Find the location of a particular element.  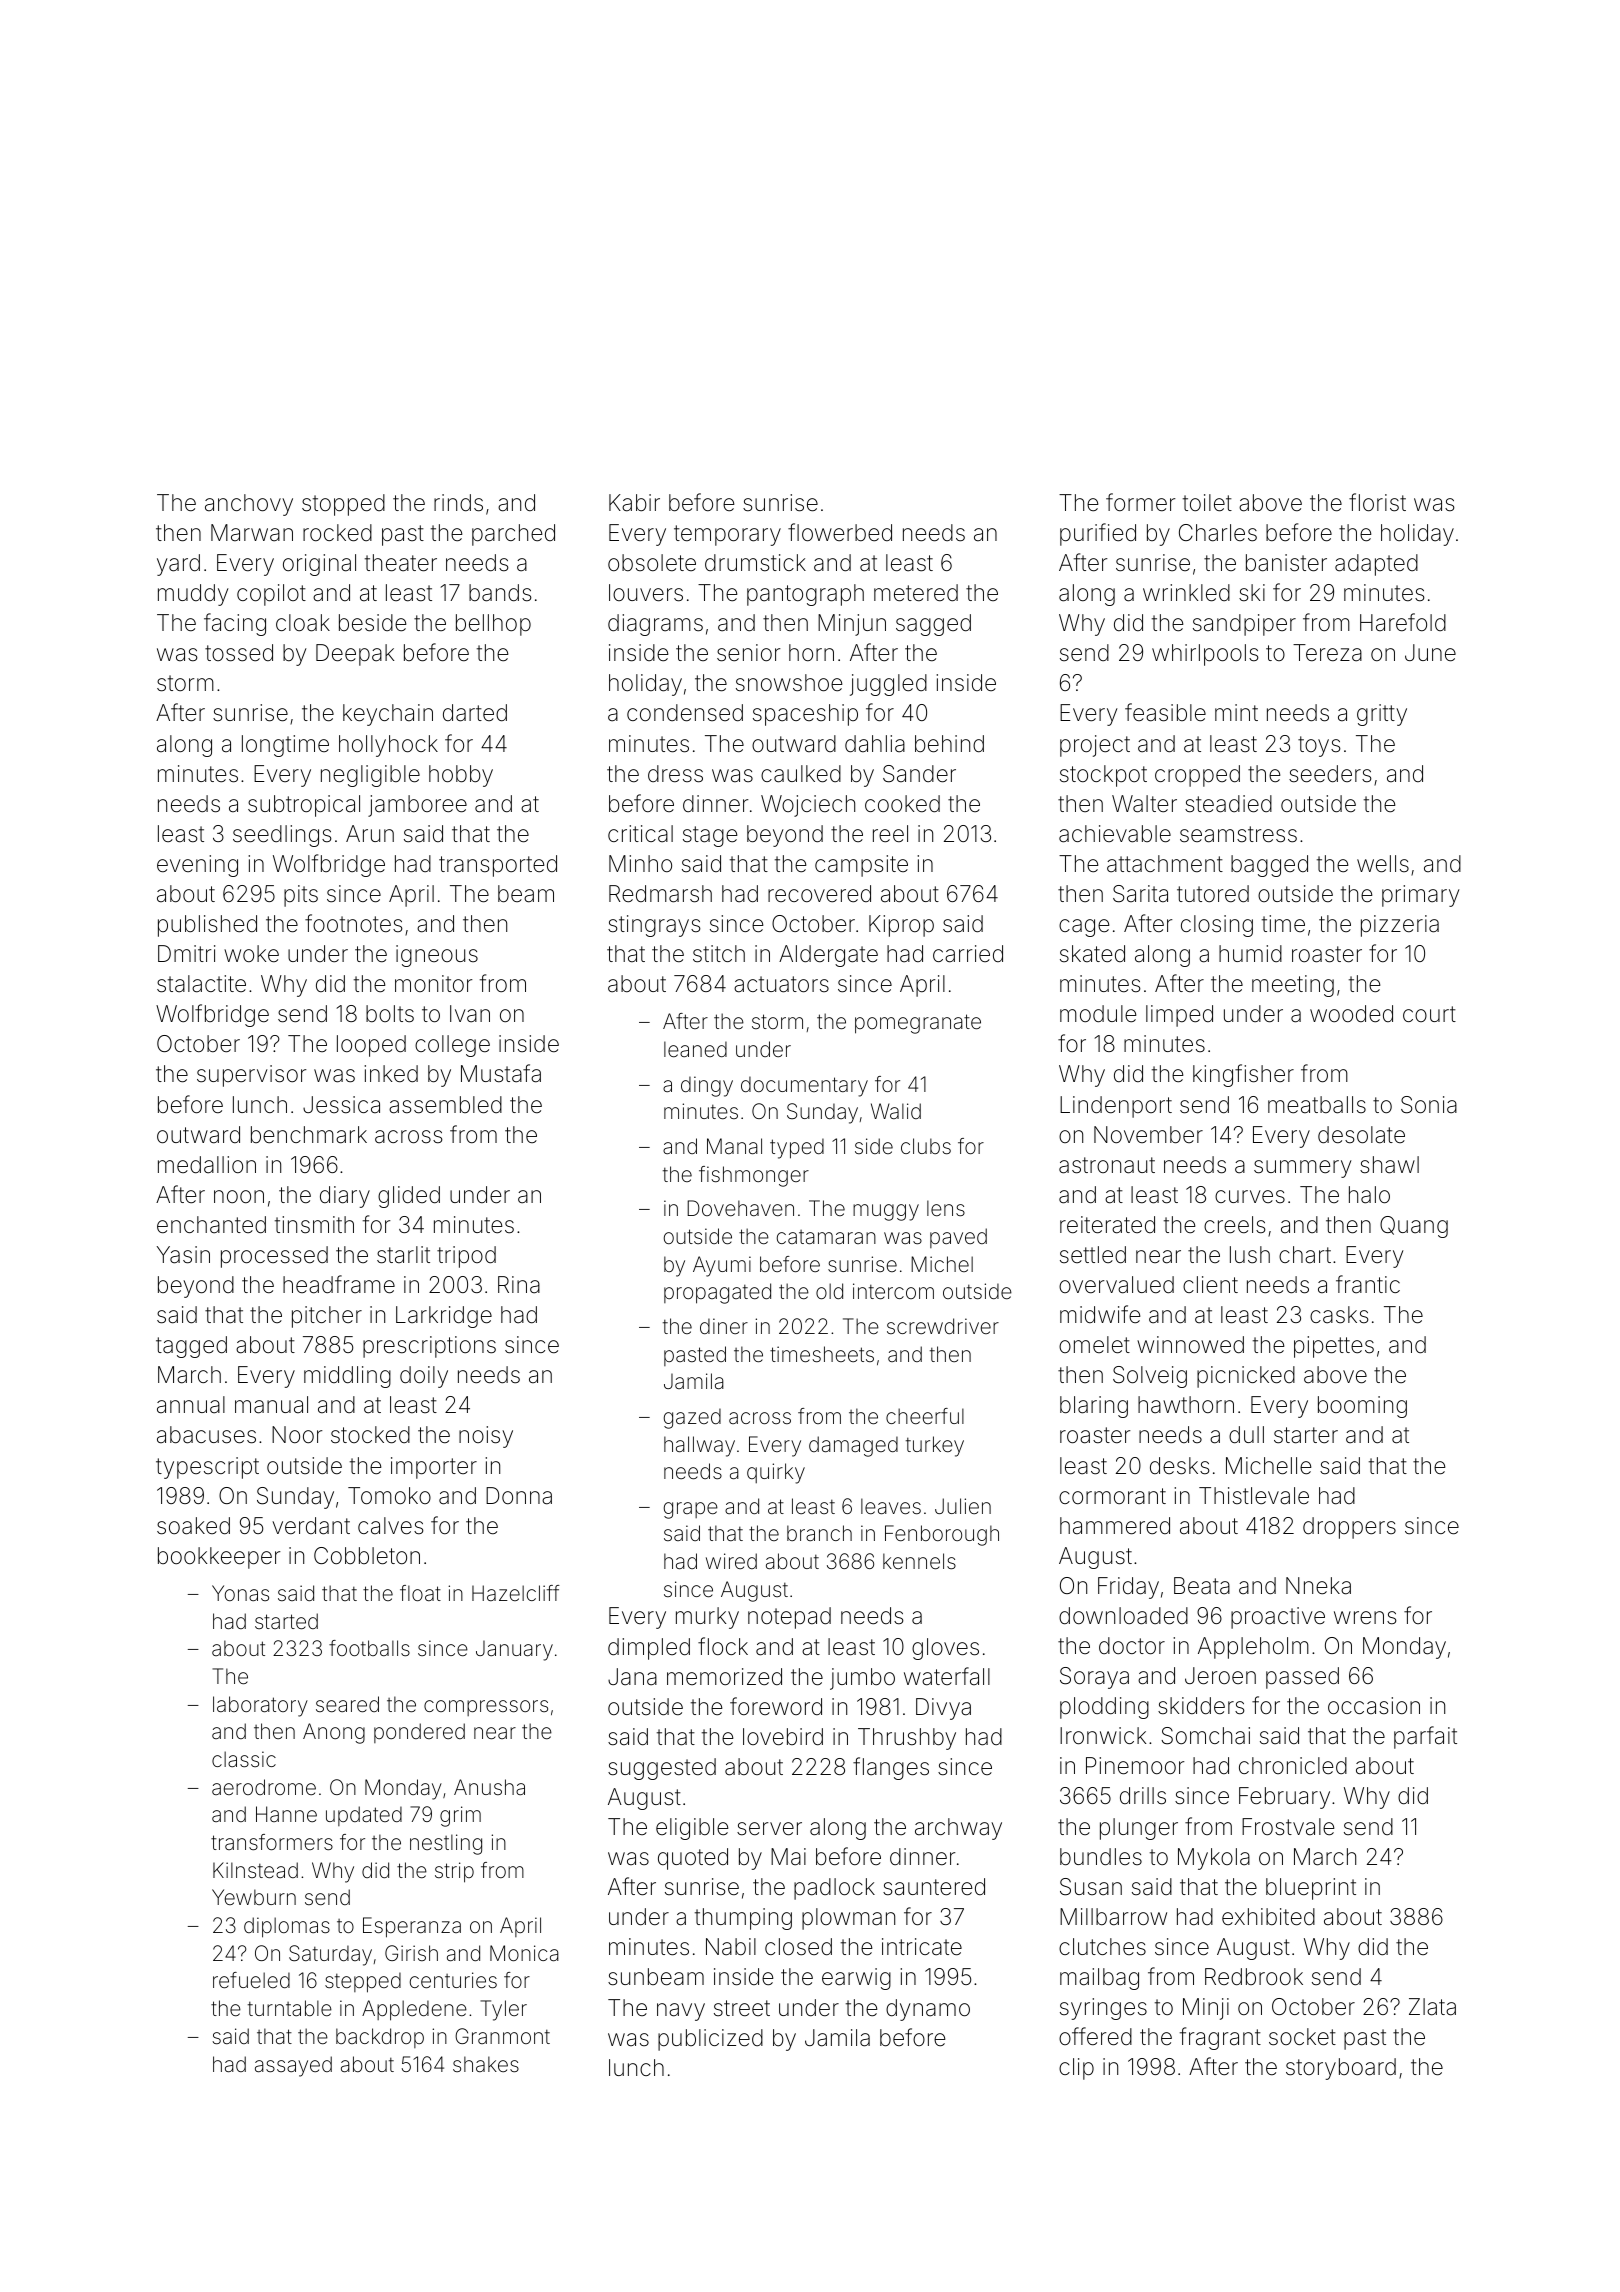

dynamo is located at coordinates (928, 2010).
